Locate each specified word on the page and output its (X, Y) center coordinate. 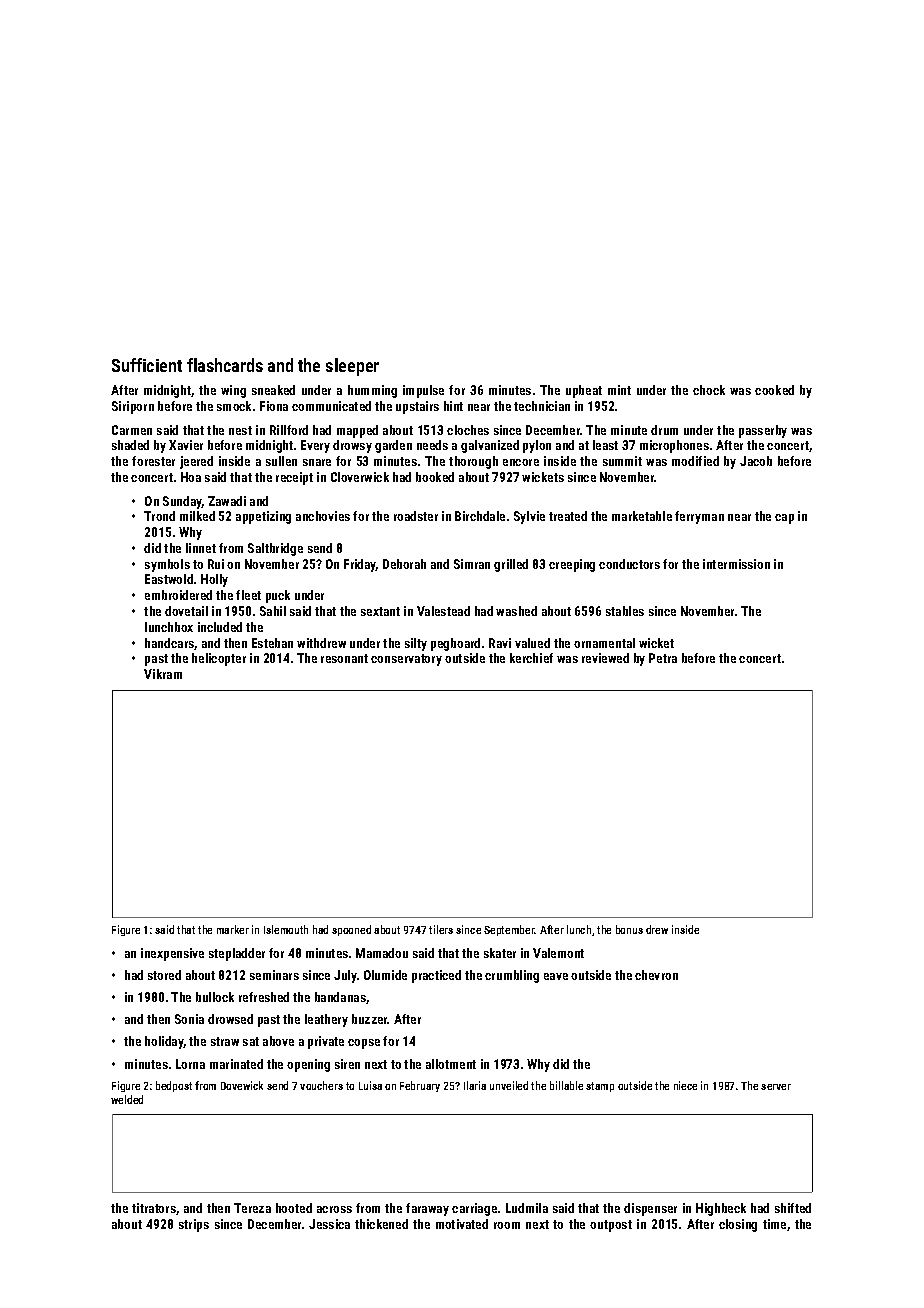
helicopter (219, 659)
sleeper (352, 367)
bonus (629, 929)
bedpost (174, 1086)
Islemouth (286, 929)
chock (709, 390)
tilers (441, 929)
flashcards (225, 365)
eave (556, 976)
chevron (656, 975)
